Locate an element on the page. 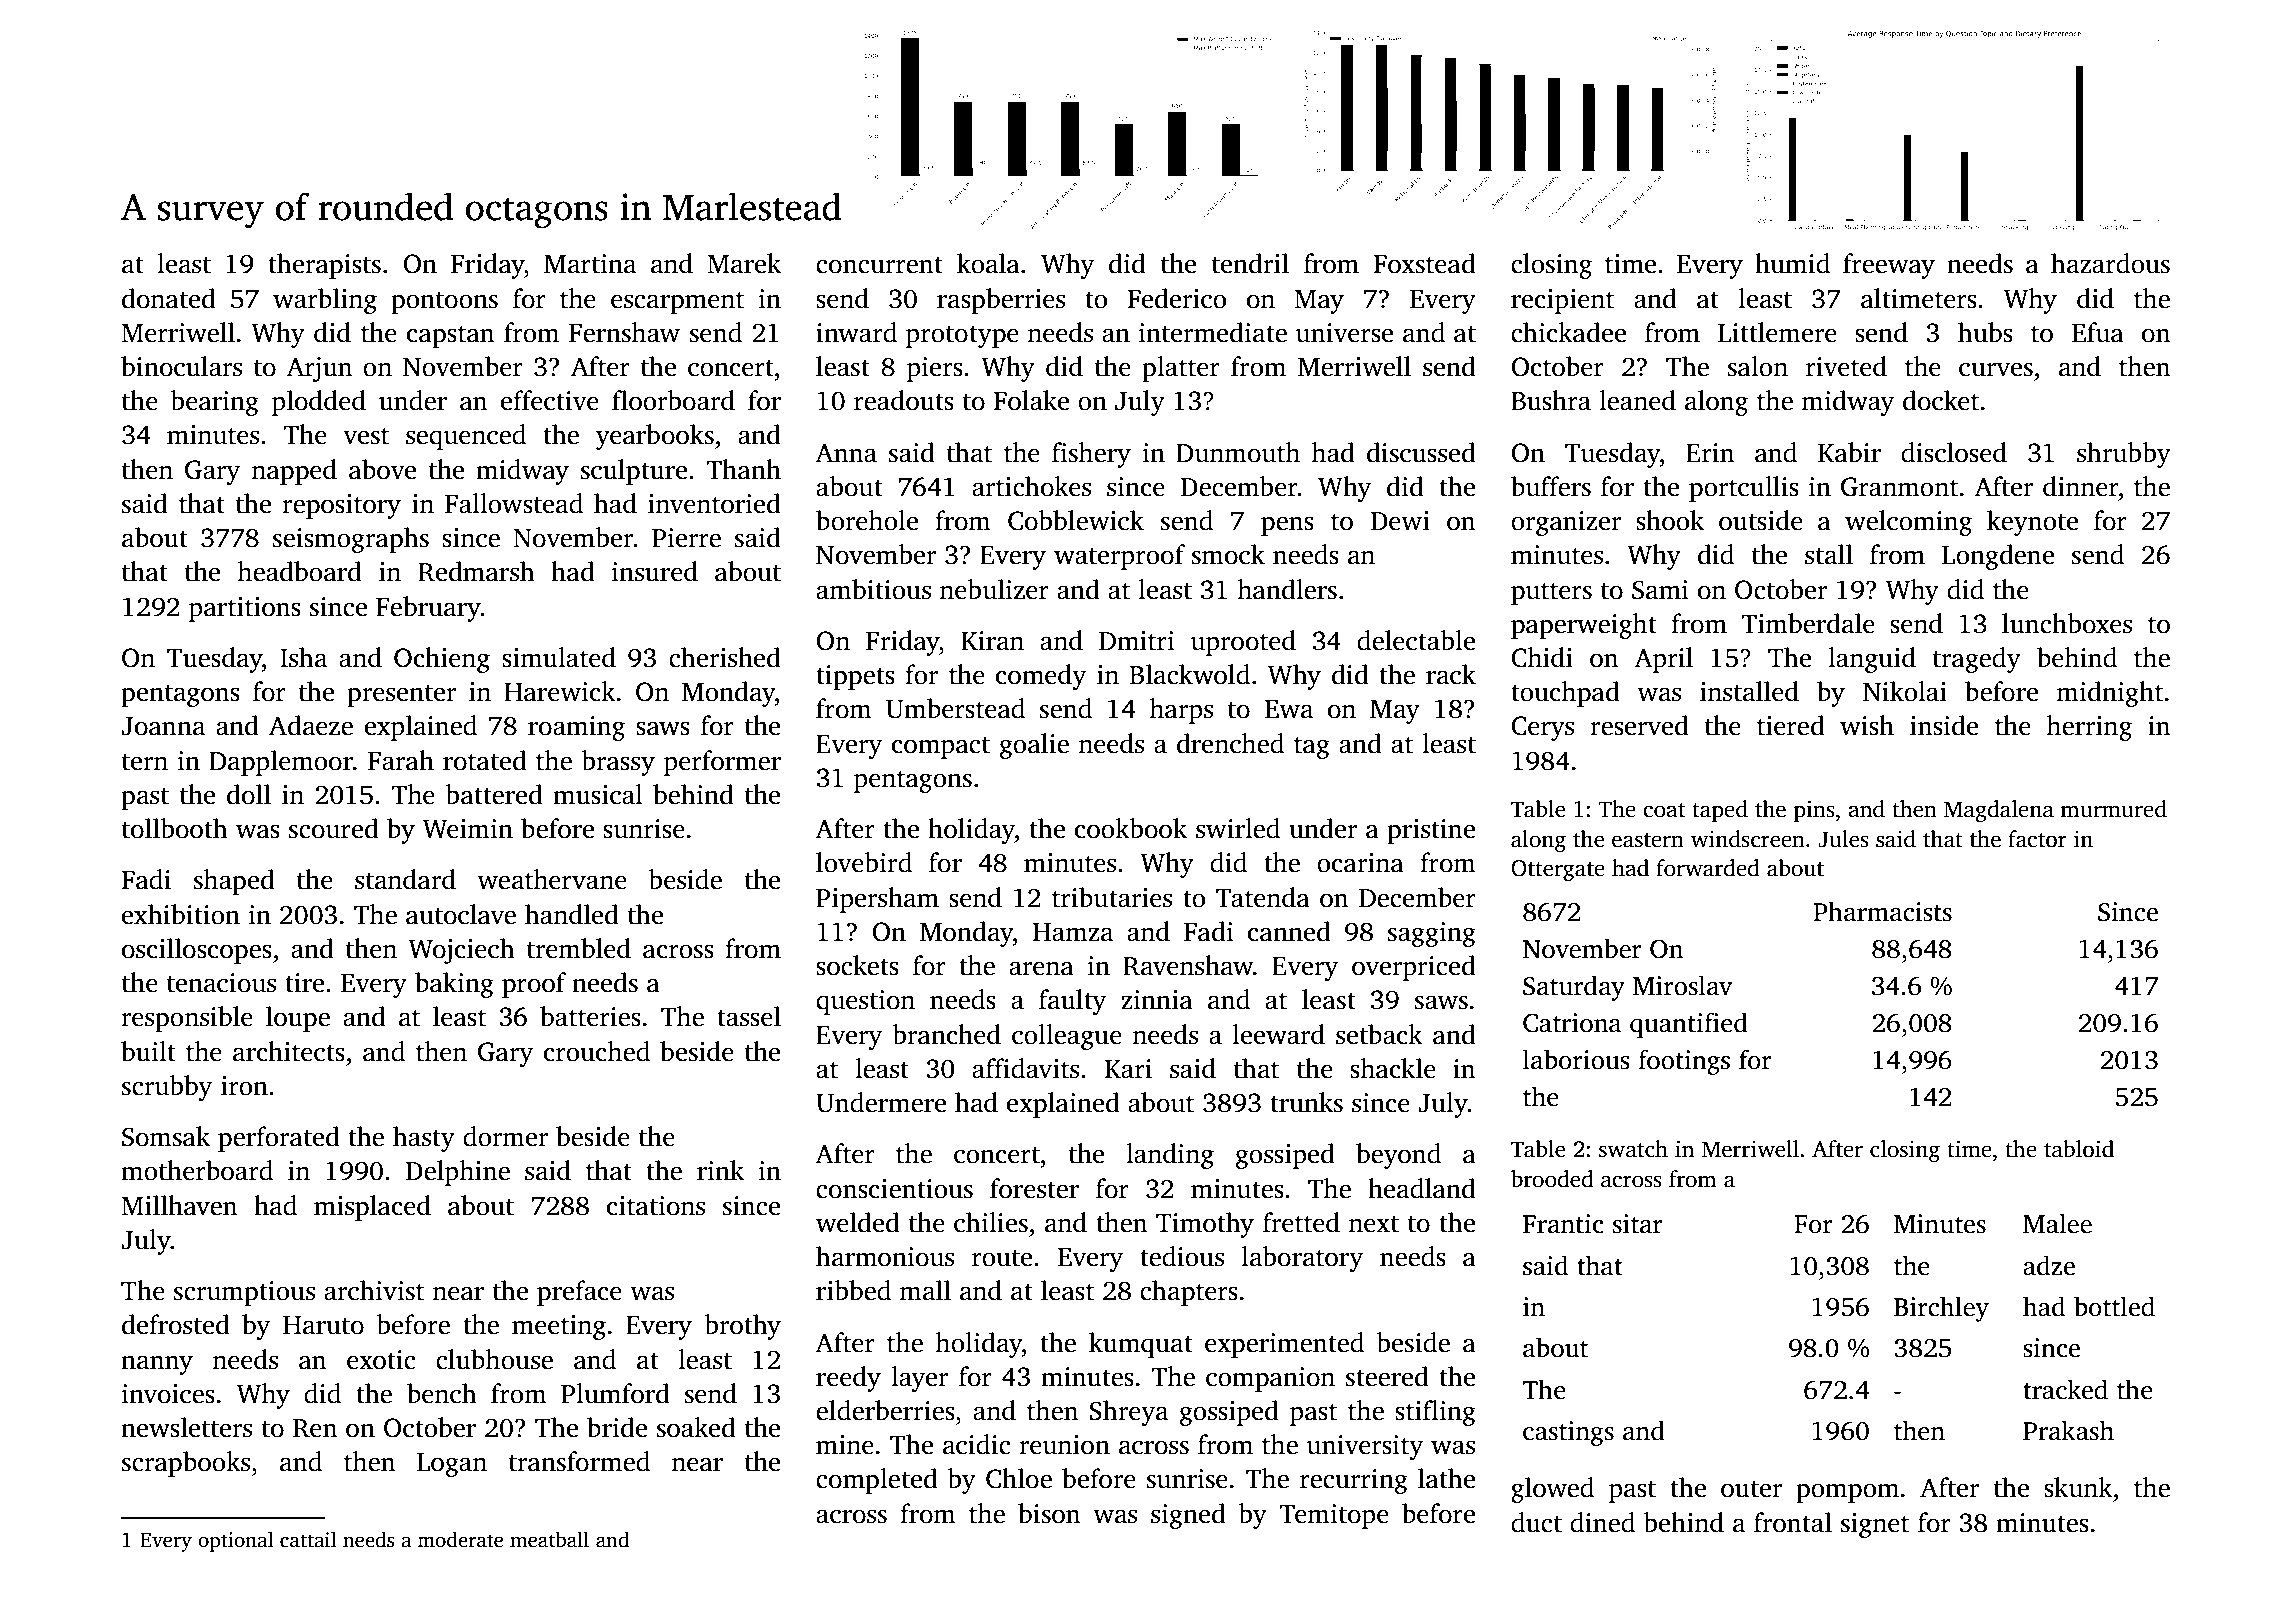 The width and height of the page is (2292, 1620). Kari is located at coordinates (1128, 1069).
